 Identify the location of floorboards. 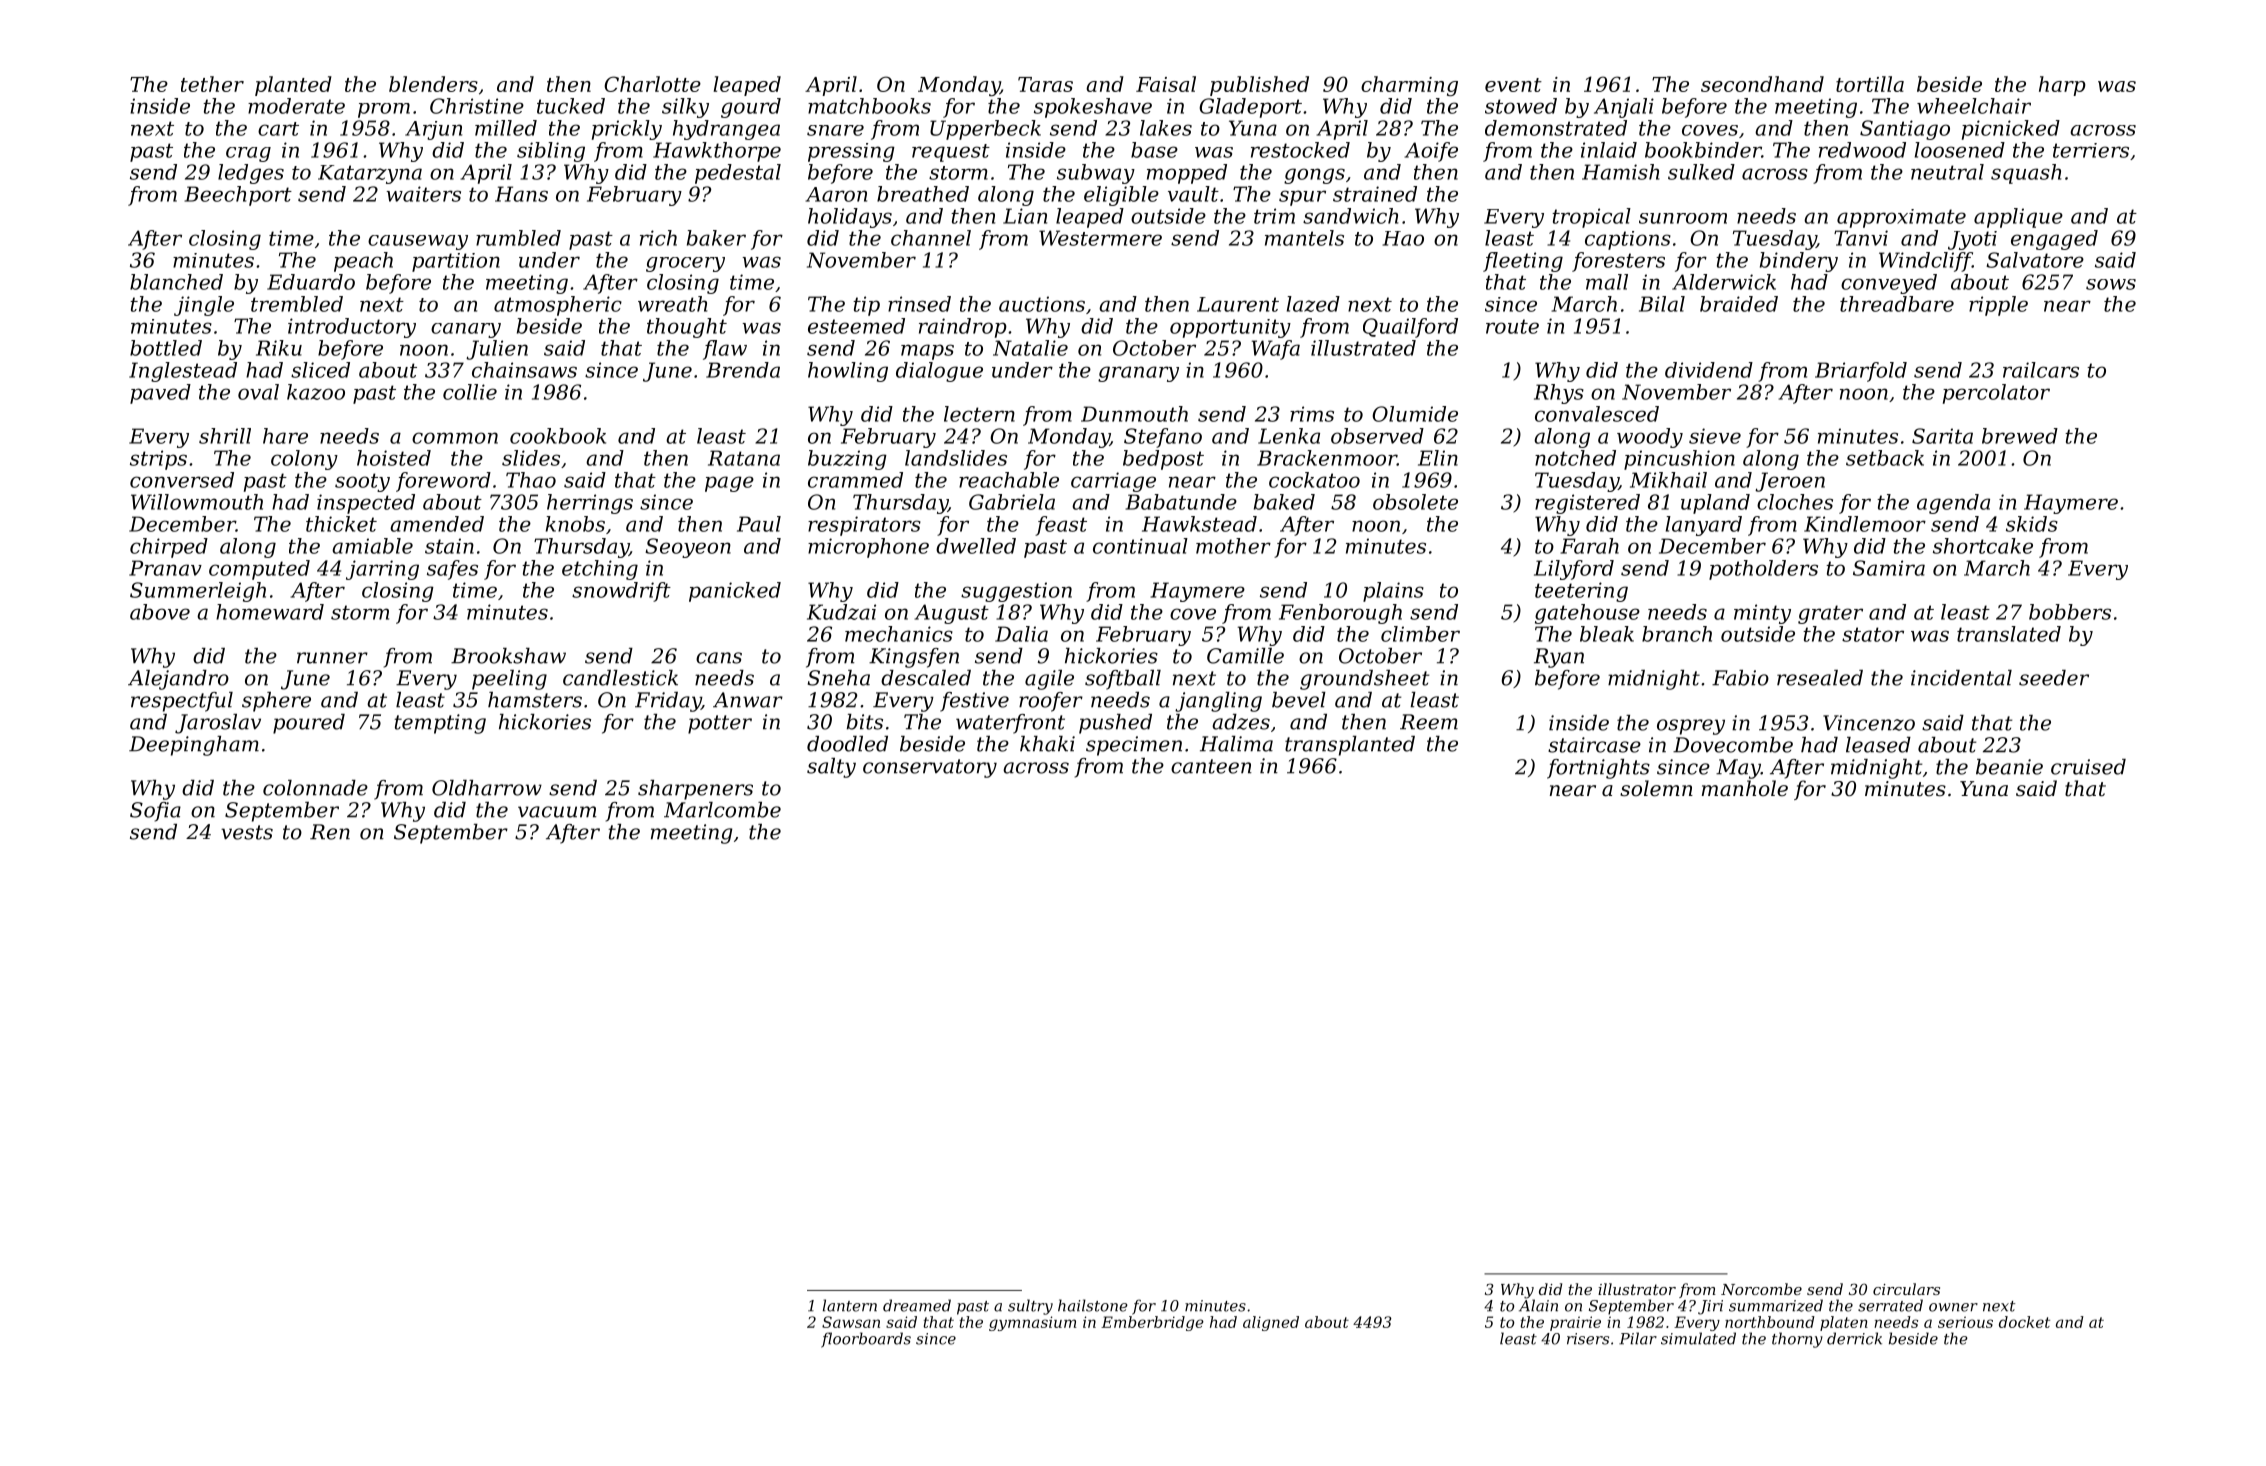
(866, 1340).
